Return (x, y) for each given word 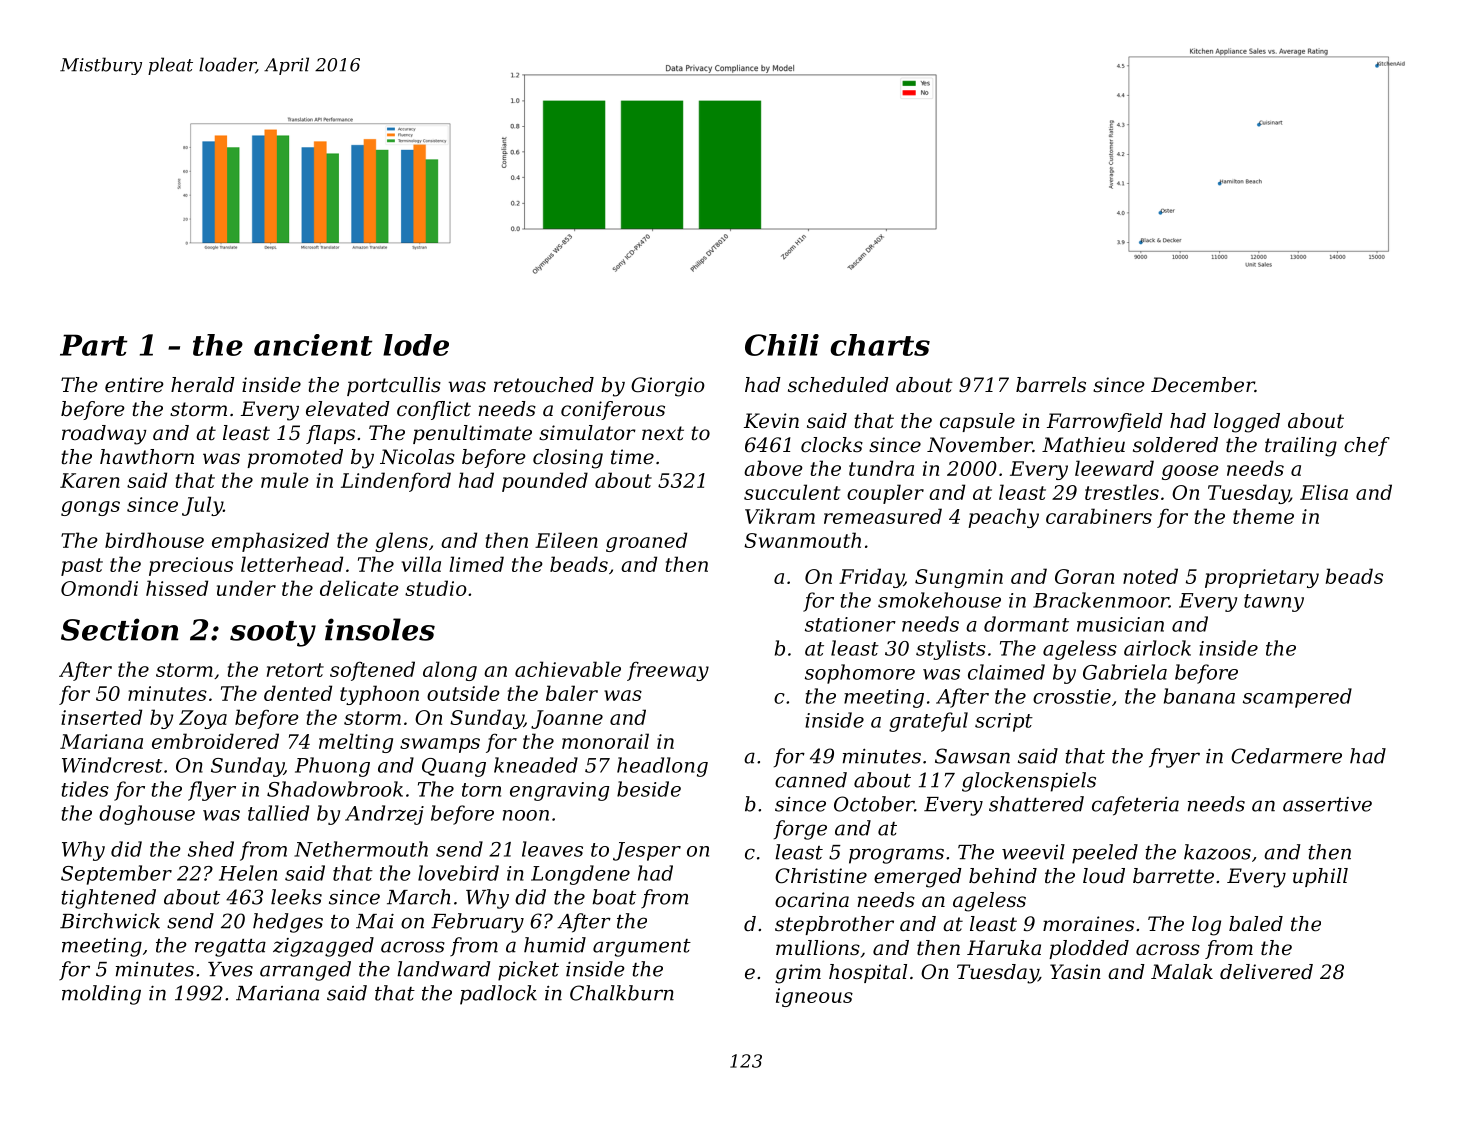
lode (416, 345)
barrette (1173, 876)
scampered (1297, 698)
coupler (885, 494)
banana (1199, 696)
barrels (1051, 385)
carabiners (1099, 516)
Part (93, 345)
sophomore (860, 674)
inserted (101, 717)
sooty (273, 634)
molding (101, 995)
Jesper (647, 851)
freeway (668, 671)
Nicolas (417, 457)
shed (211, 849)
